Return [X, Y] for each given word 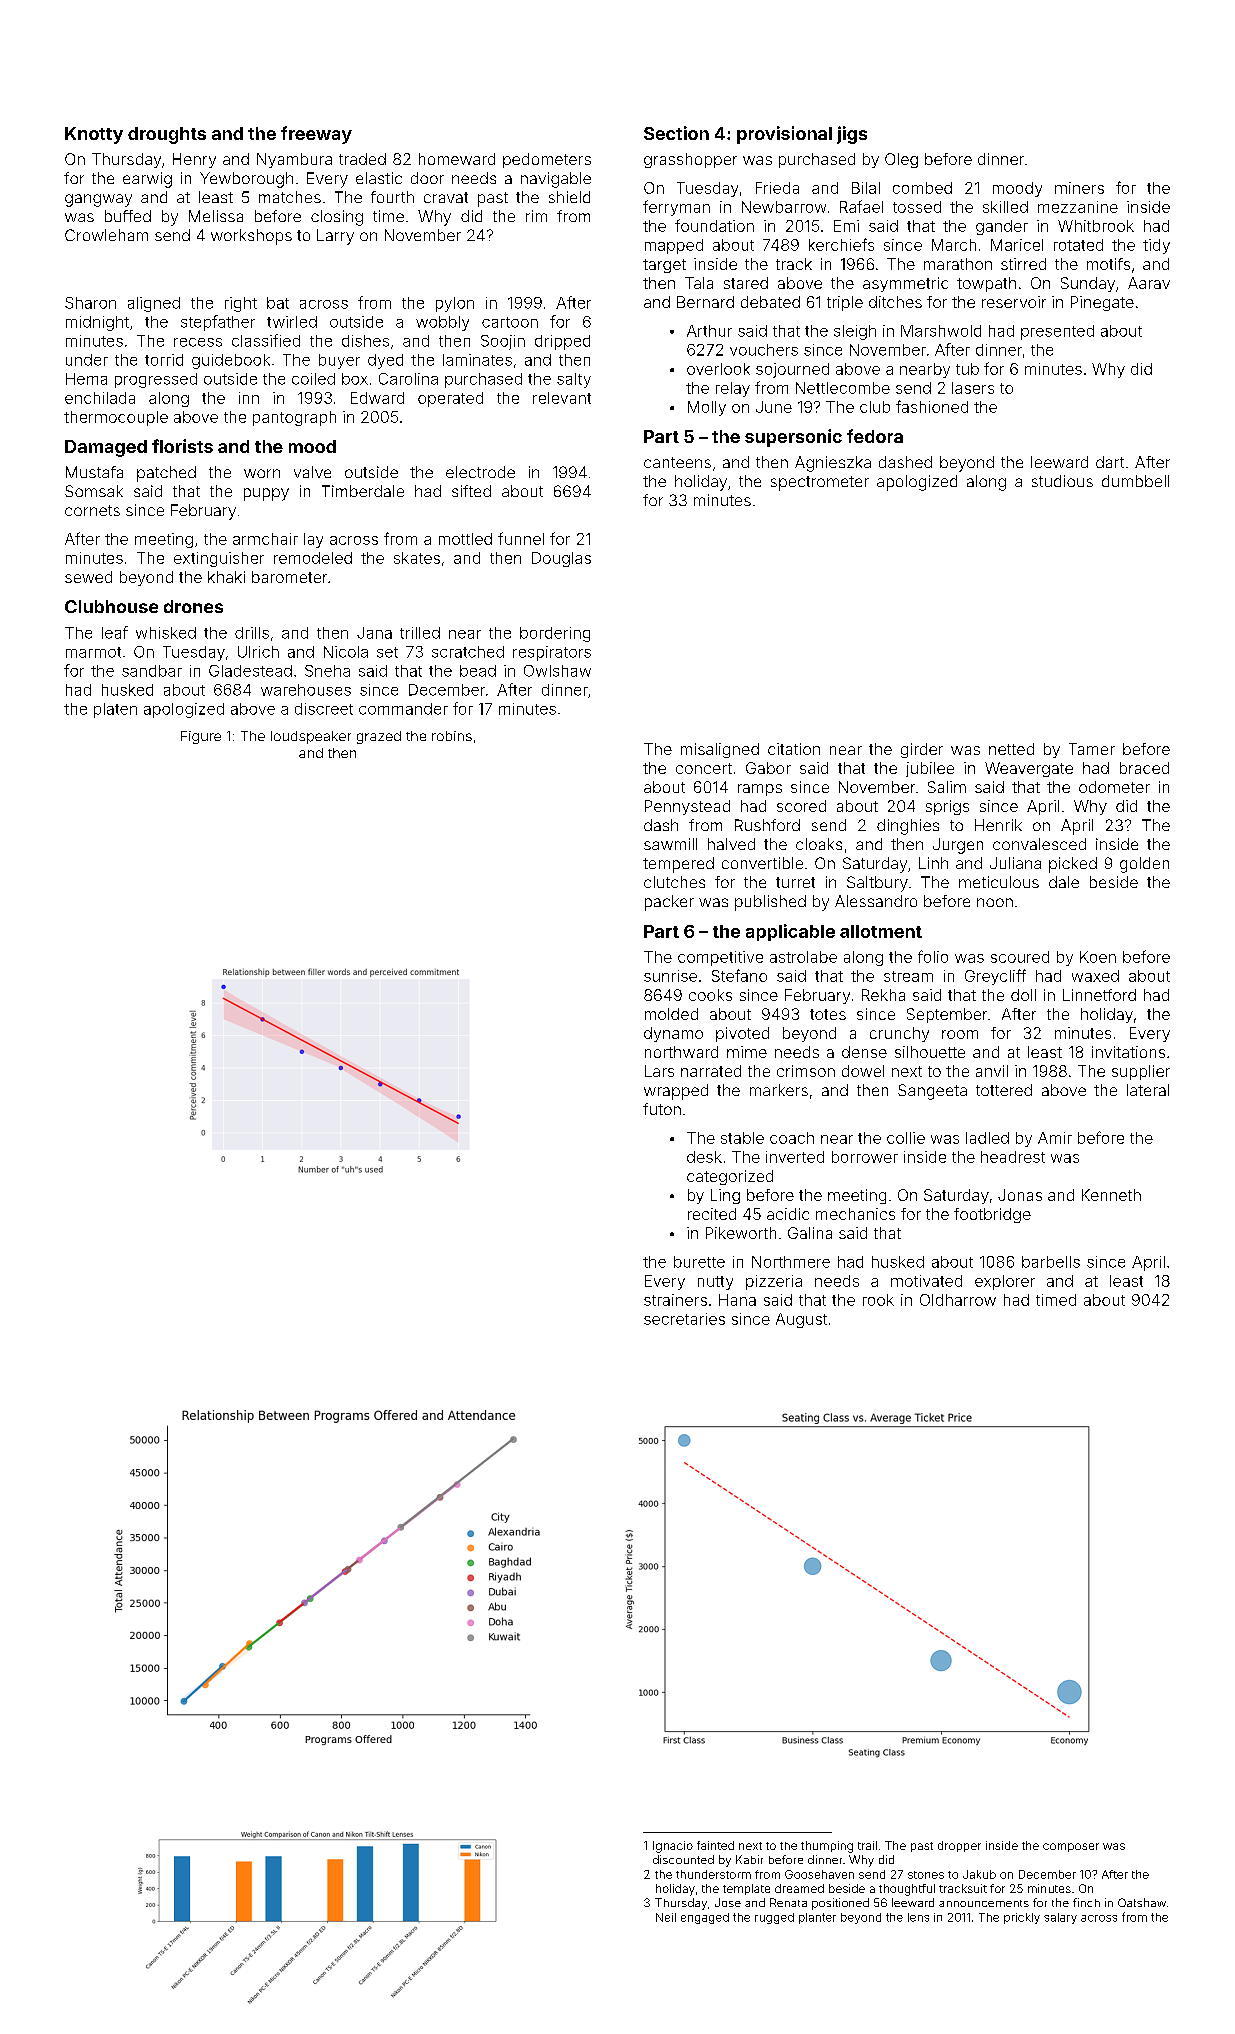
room [960, 1034]
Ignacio [673, 1847]
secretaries [684, 1319]
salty [574, 380]
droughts [167, 135]
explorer [1005, 1282]
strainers [675, 1300]
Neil [666, 1917]
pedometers [547, 160]
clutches [674, 882]
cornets [92, 510]
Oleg [901, 160]
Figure [201, 737]
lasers [973, 388]
